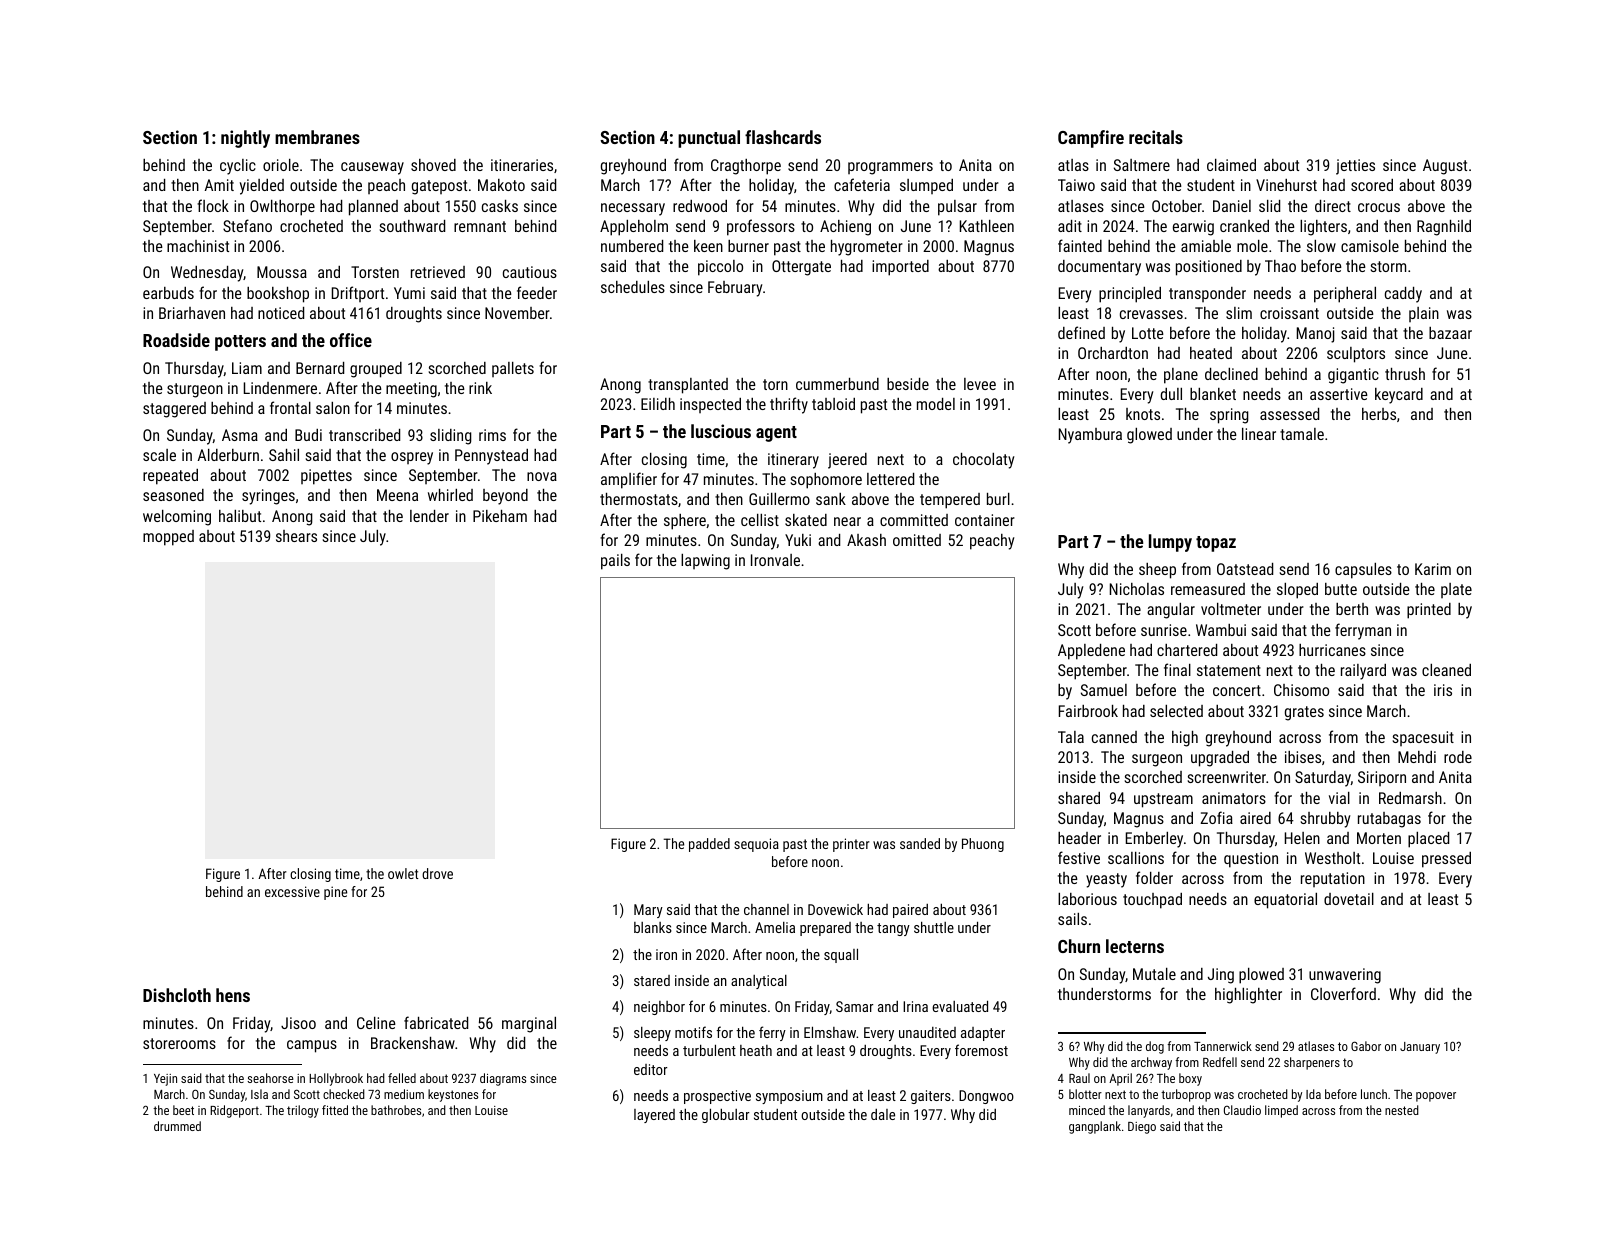 The height and width of the page is (1248, 1615). What do you see at coordinates (708, 246) in the page?
I see `keen` at bounding box center [708, 246].
